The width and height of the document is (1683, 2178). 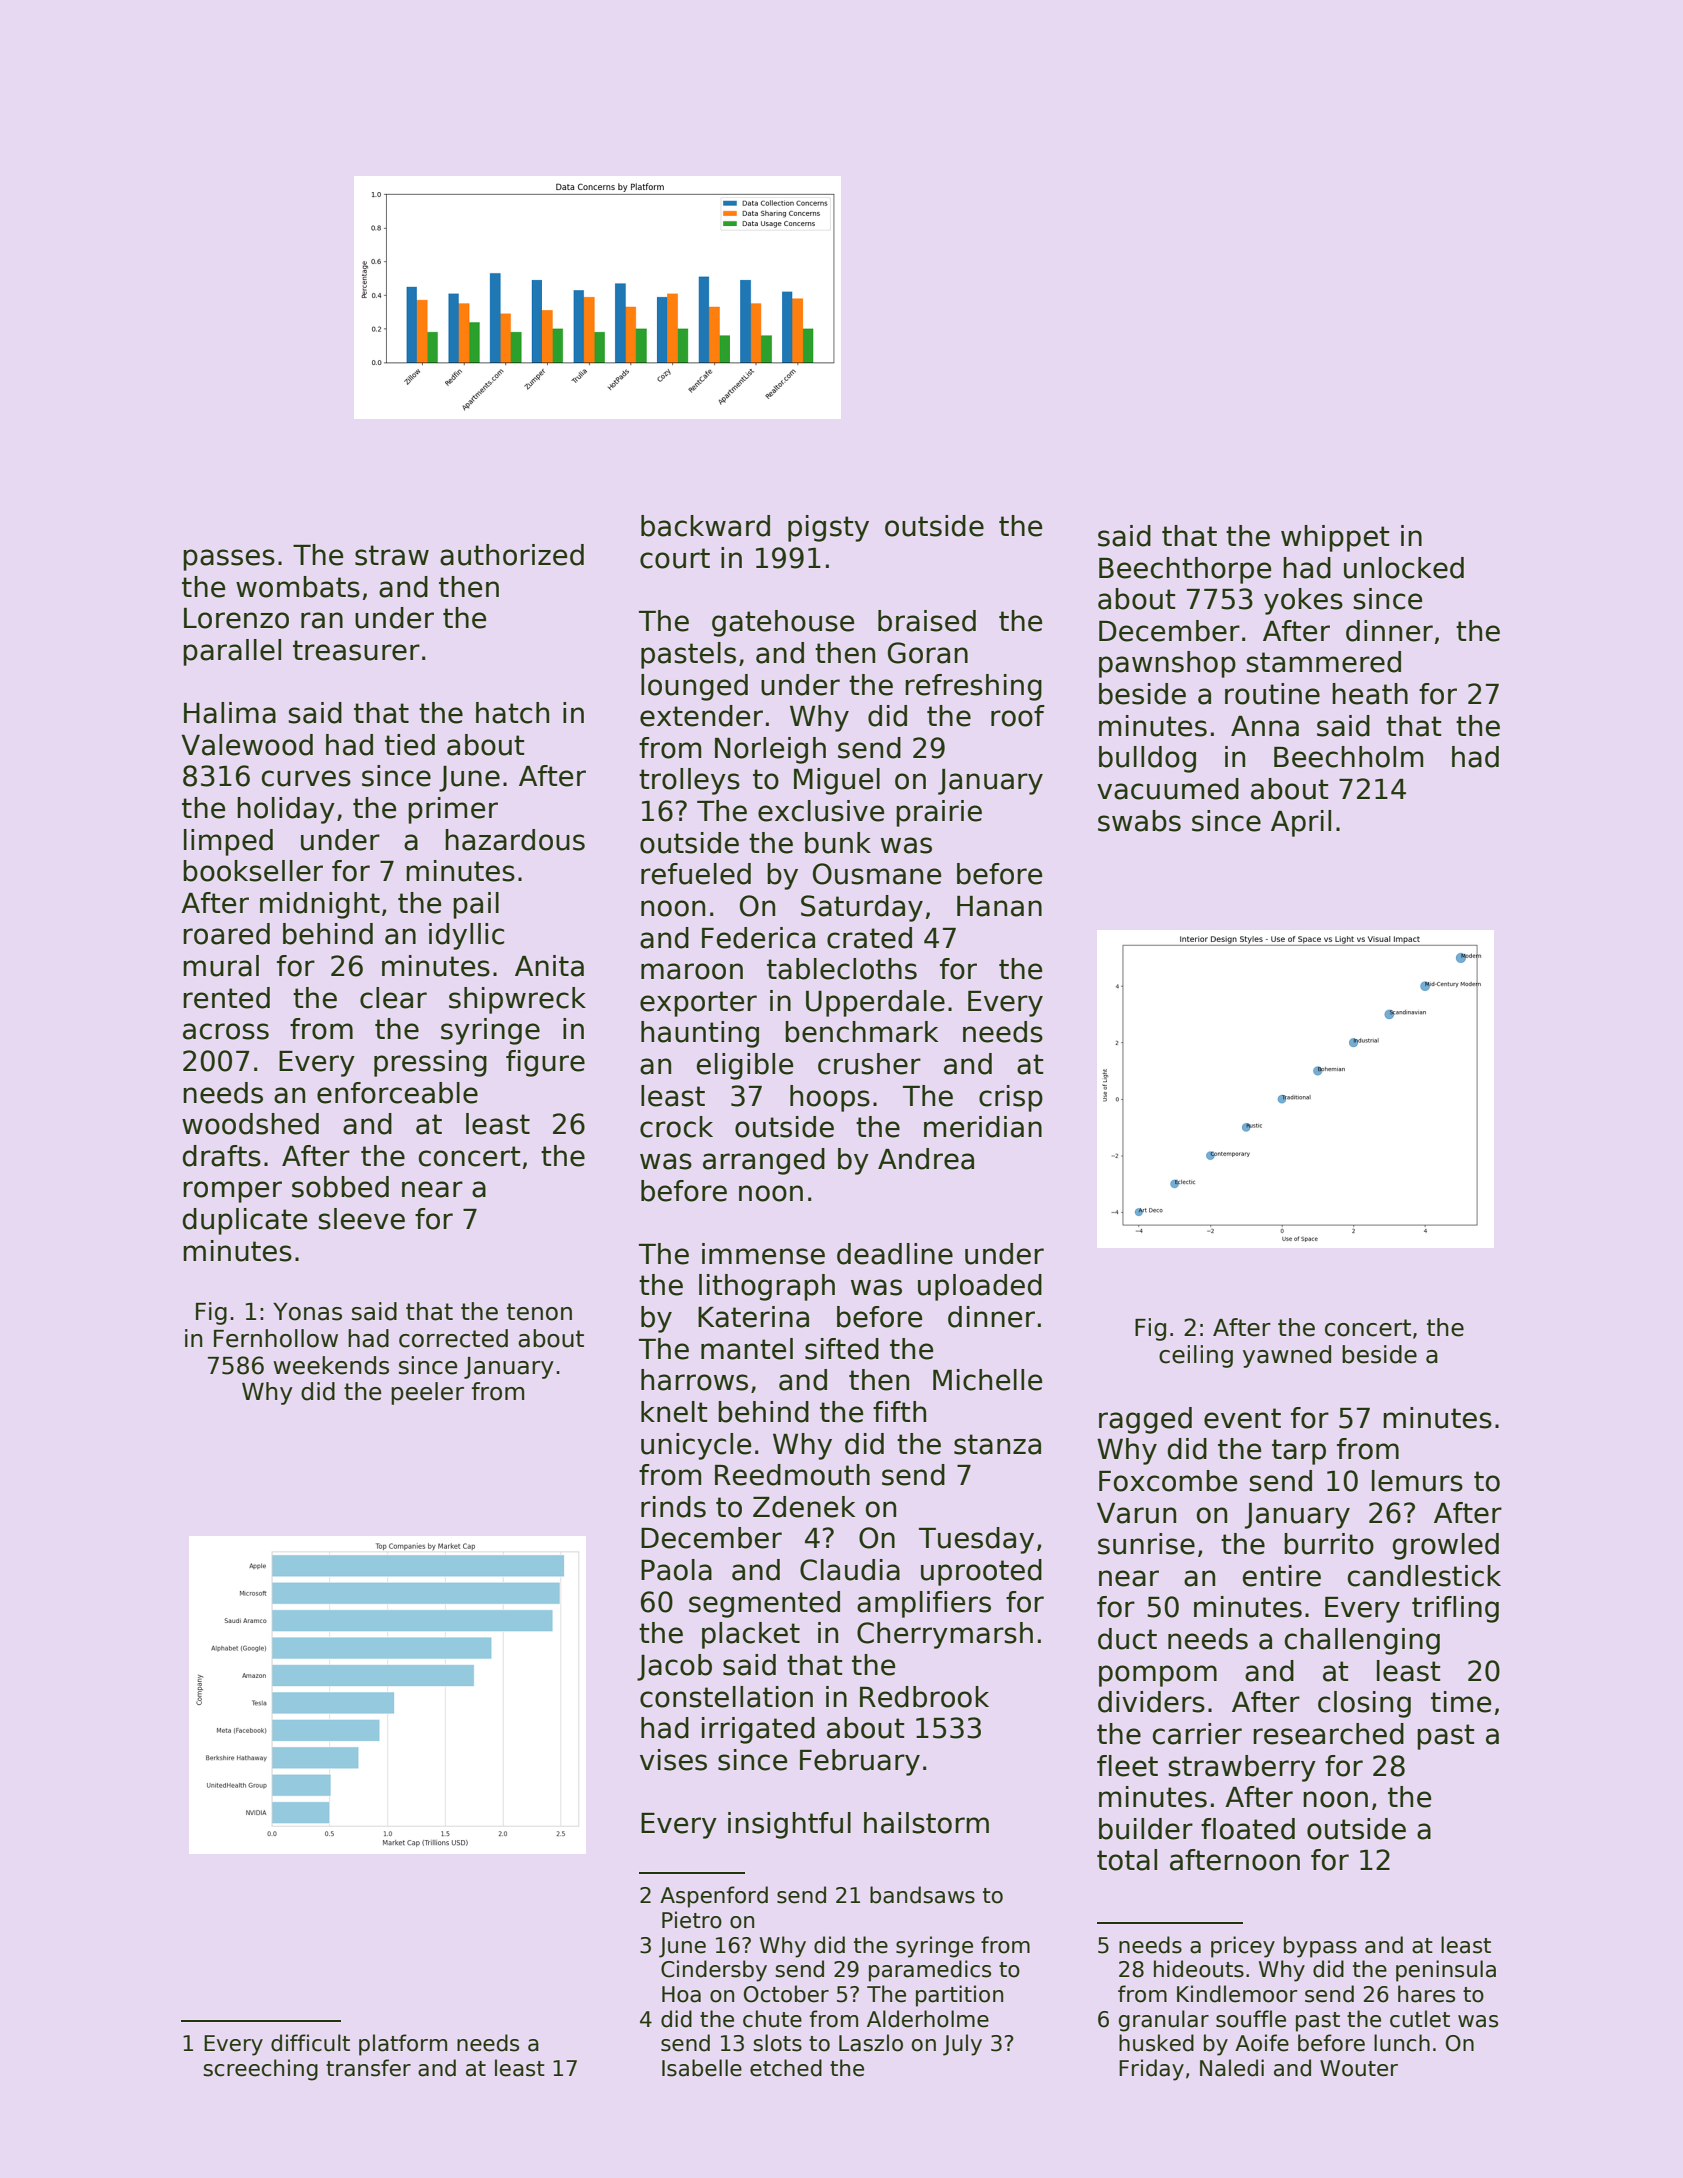 I want to click on backward, so click(x=705, y=526).
